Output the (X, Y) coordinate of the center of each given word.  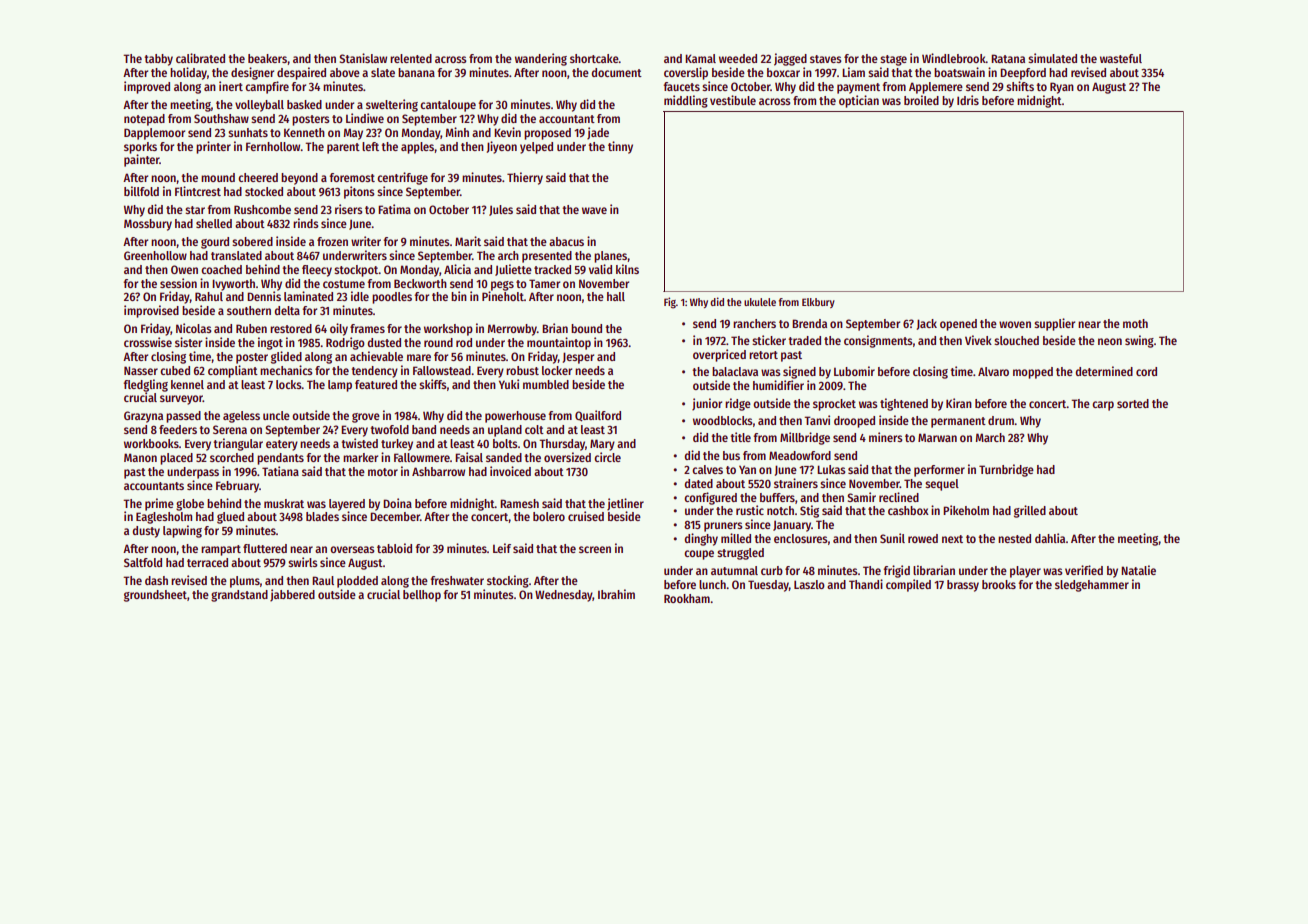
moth (1135, 323)
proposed (547, 134)
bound (586, 328)
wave (594, 210)
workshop (448, 330)
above (345, 72)
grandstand (239, 596)
